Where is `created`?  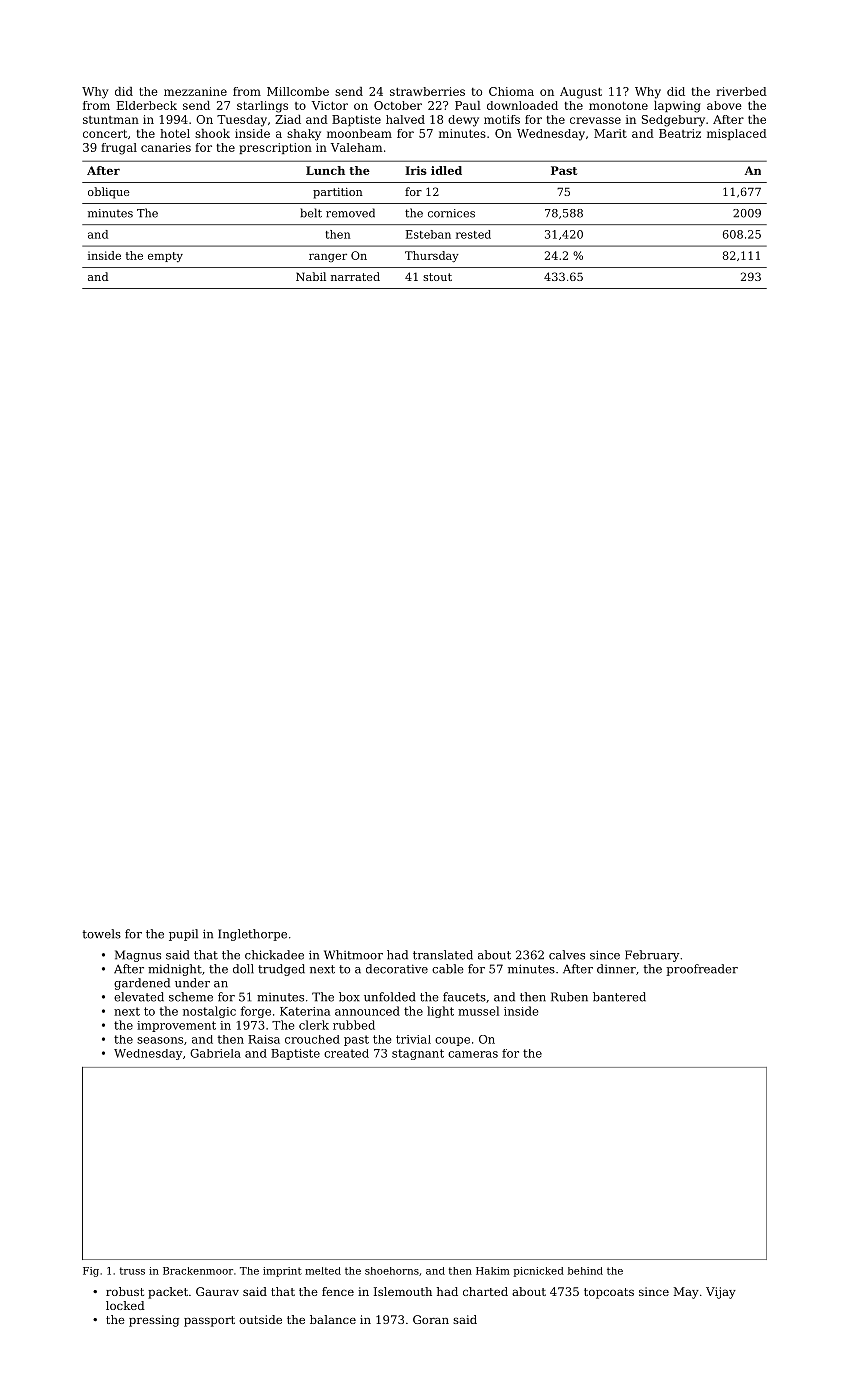 created is located at coordinates (346, 1053).
